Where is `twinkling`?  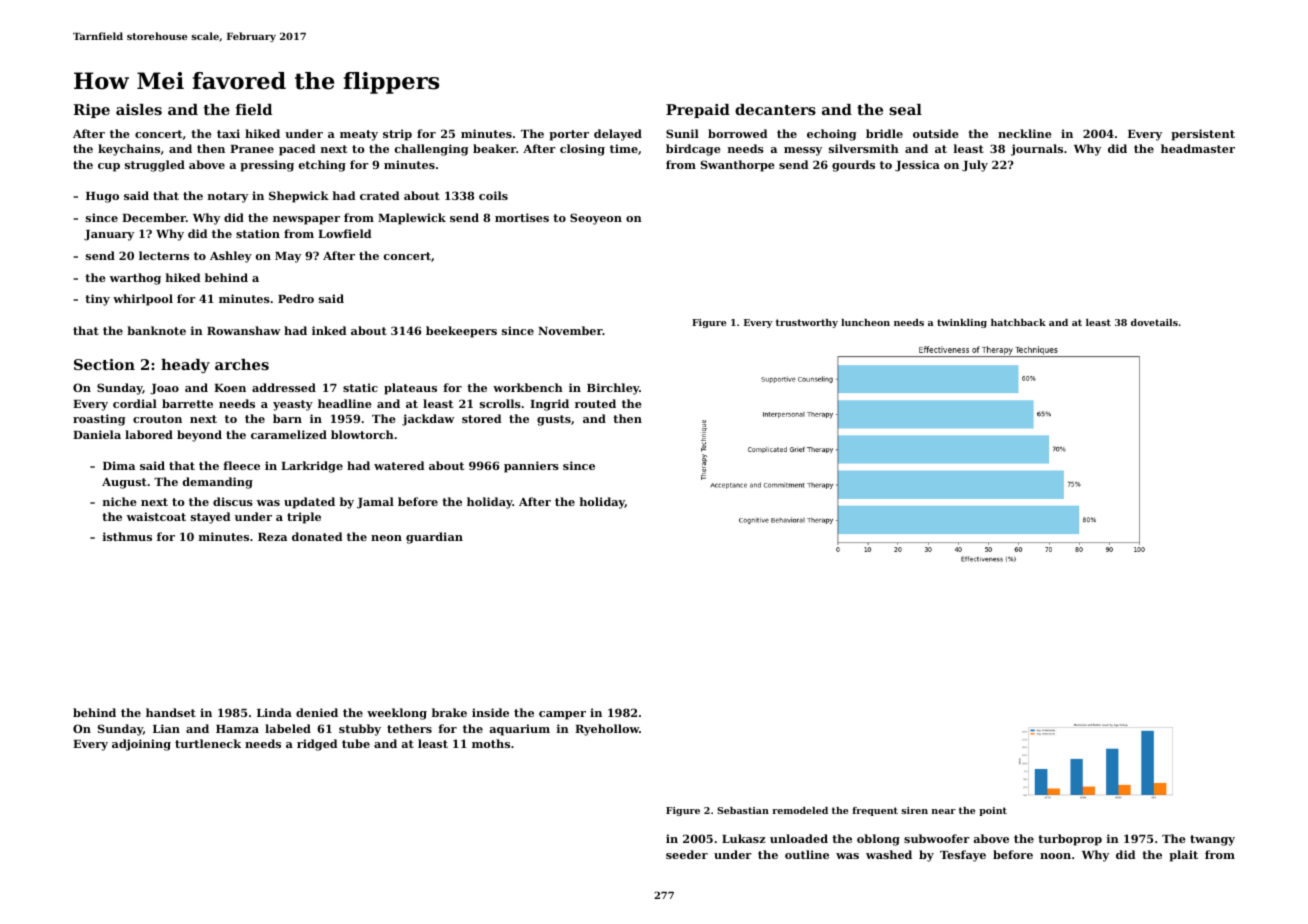 twinkling is located at coordinates (962, 323).
